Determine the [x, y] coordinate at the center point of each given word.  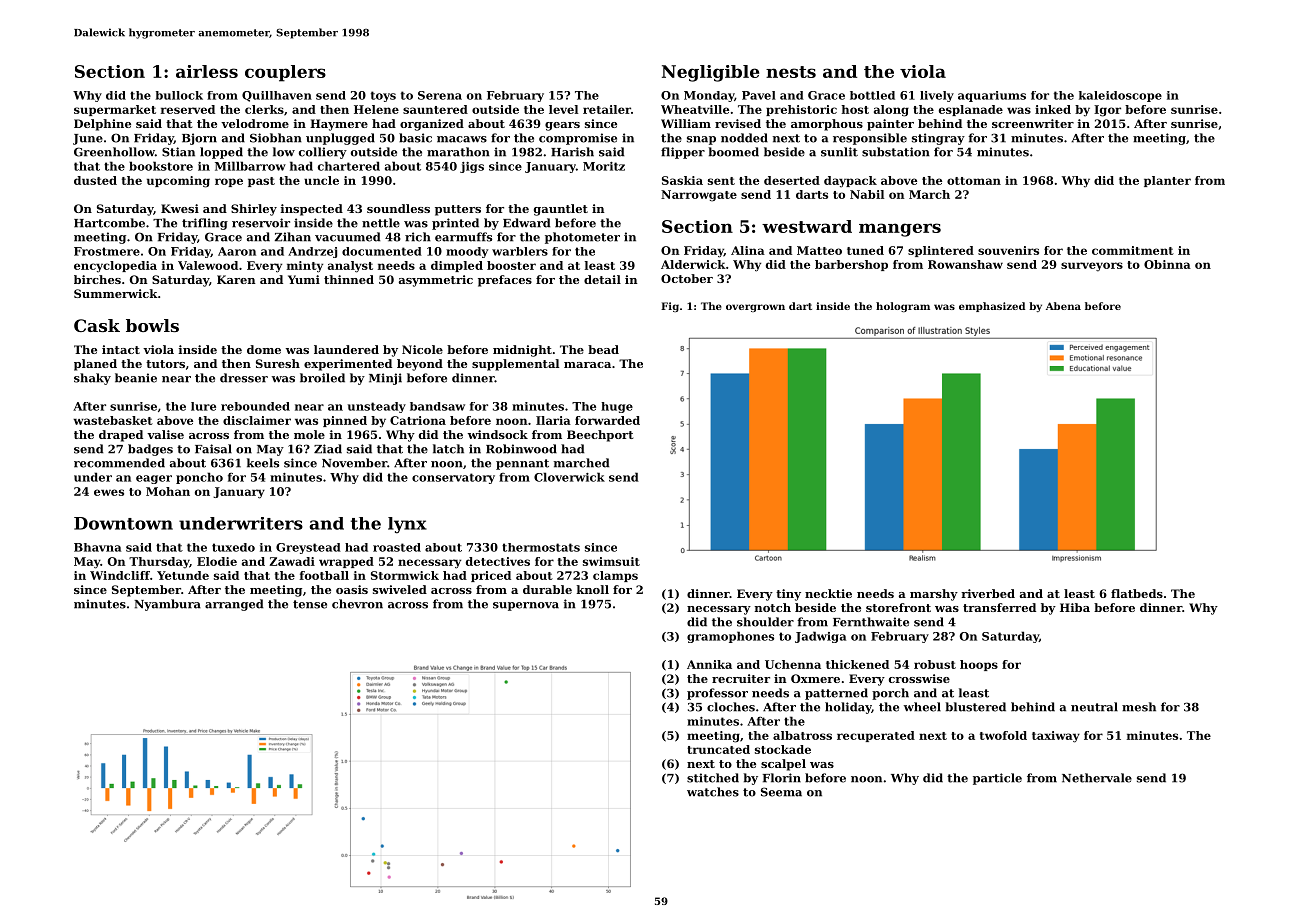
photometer [582, 238]
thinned [349, 279]
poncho [199, 478]
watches [713, 792]
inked [1053, 109]
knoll [593, 589]
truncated [718, 749]
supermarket [115, 110]
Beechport [600, 436]
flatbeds [1137, 593]
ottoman [974, 181]
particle [997, 779]
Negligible [710, 73]
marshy [934, 595]
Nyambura [167, 605]
